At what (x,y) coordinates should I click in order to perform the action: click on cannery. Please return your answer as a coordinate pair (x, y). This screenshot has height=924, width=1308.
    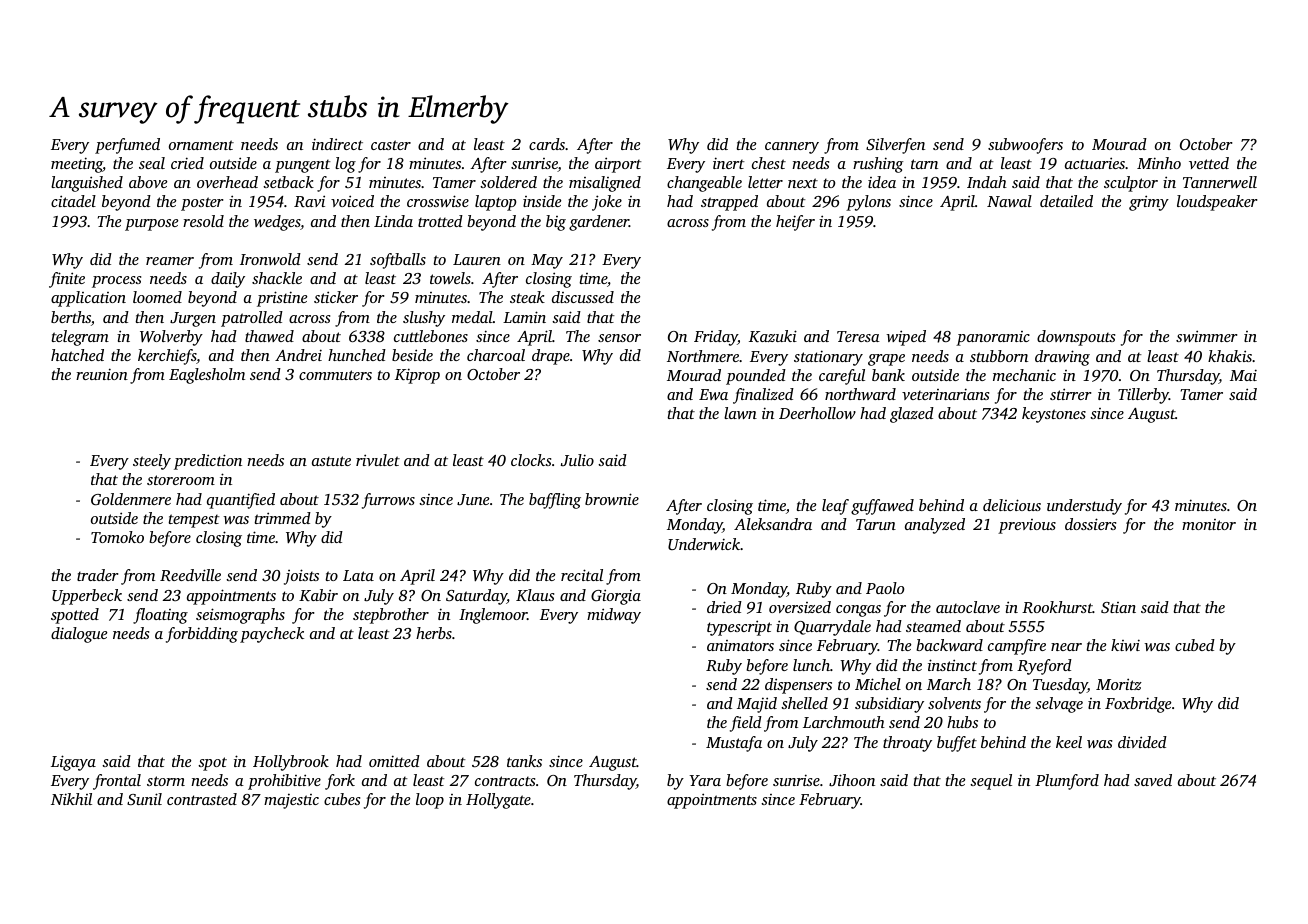
    Looking at the image, I should click on (792, 148).
